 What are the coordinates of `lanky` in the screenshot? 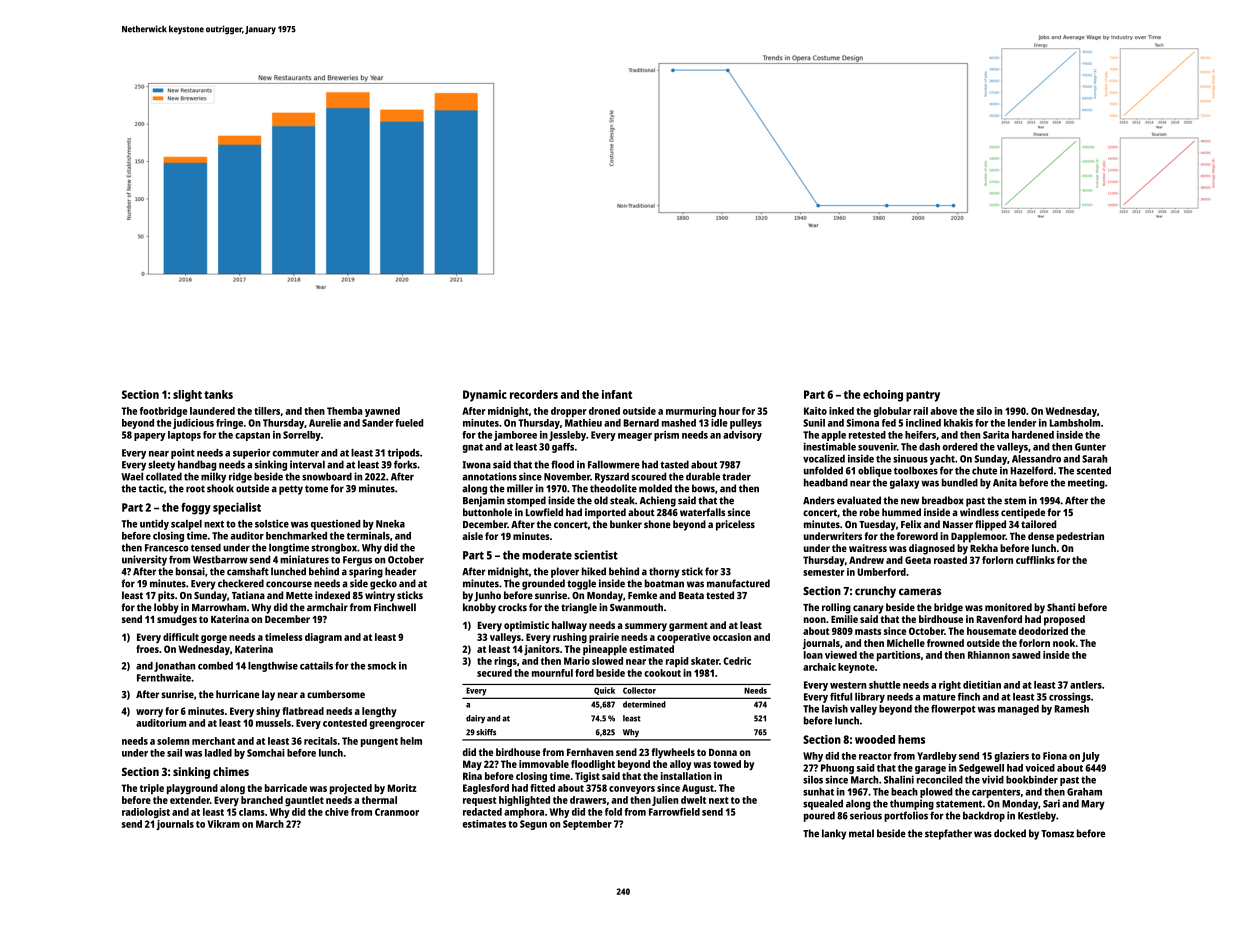 It's located at (834, 834).
